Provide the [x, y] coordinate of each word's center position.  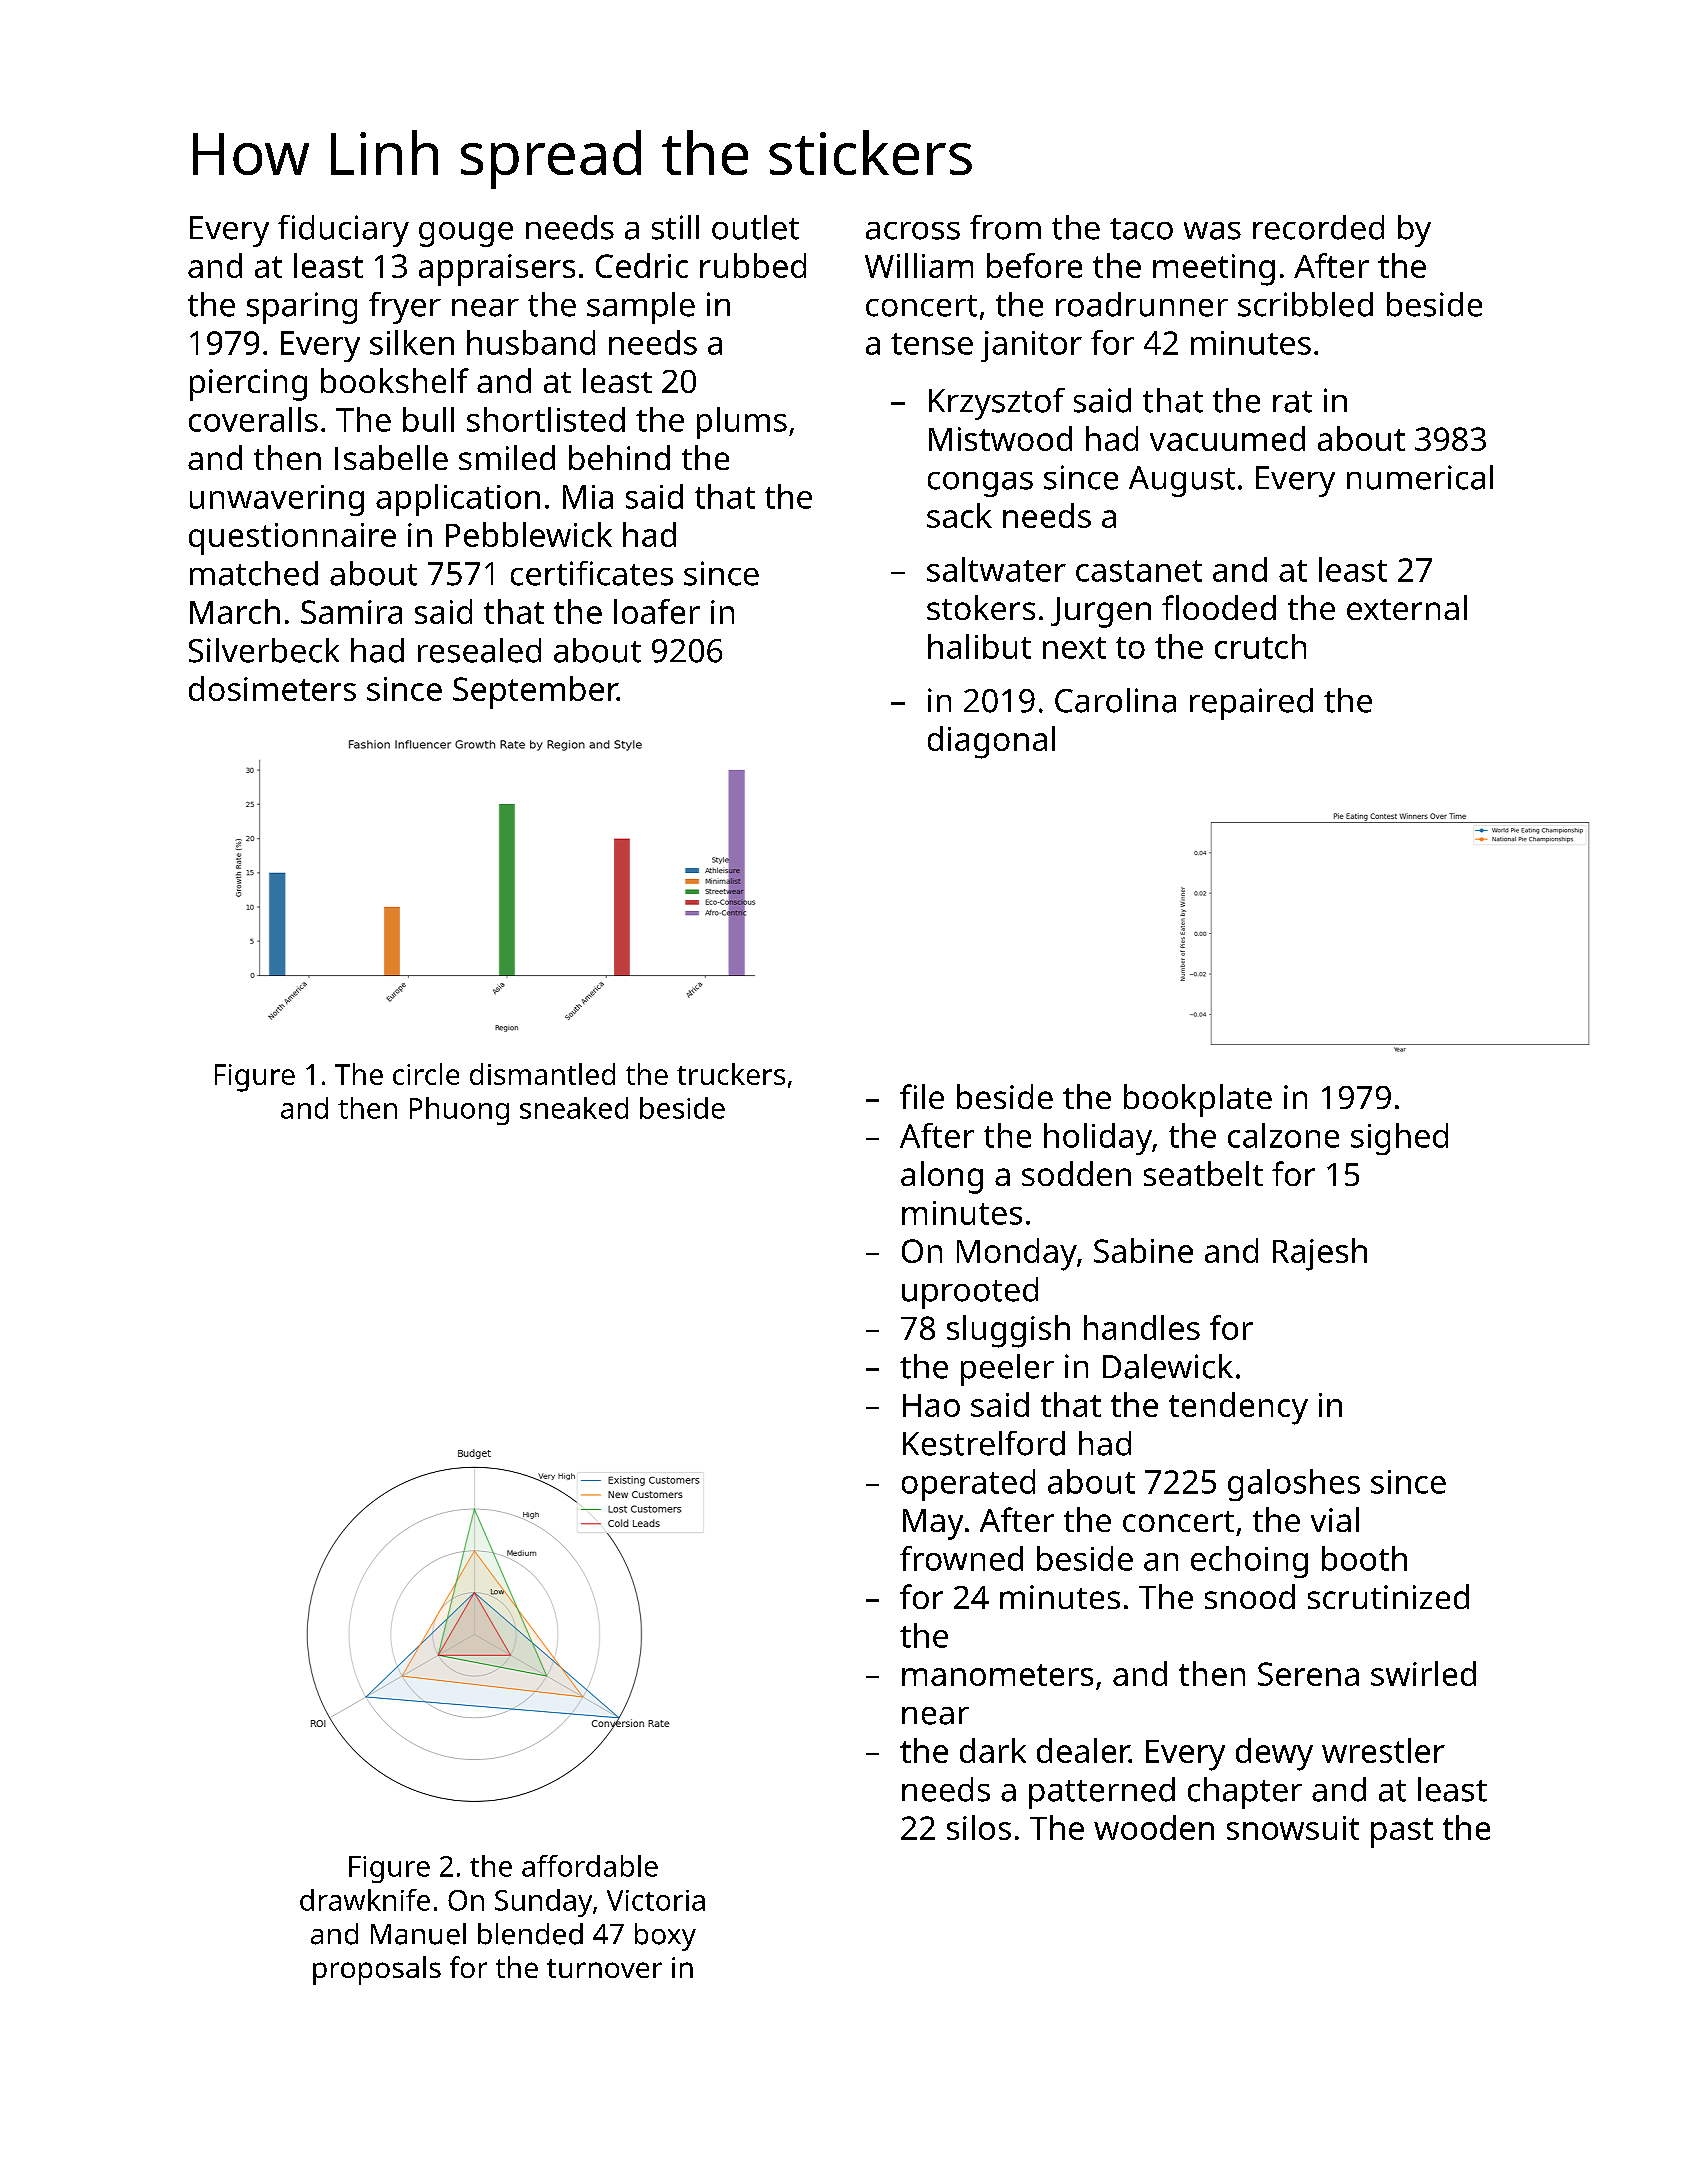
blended [530, 1934]
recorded [1318, 227]
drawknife [365, 1900]
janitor [1031, 346]
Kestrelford [984, 1443]
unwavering [277, 500]
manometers [997, 1675]
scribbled [1305, 304]
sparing [302, 308]
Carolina [1115, 700]
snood [1250, 1596]
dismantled [542, 1074]
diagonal [991, 742]
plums [742, 423]
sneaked [574, 1108]
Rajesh [1320, 1254]
